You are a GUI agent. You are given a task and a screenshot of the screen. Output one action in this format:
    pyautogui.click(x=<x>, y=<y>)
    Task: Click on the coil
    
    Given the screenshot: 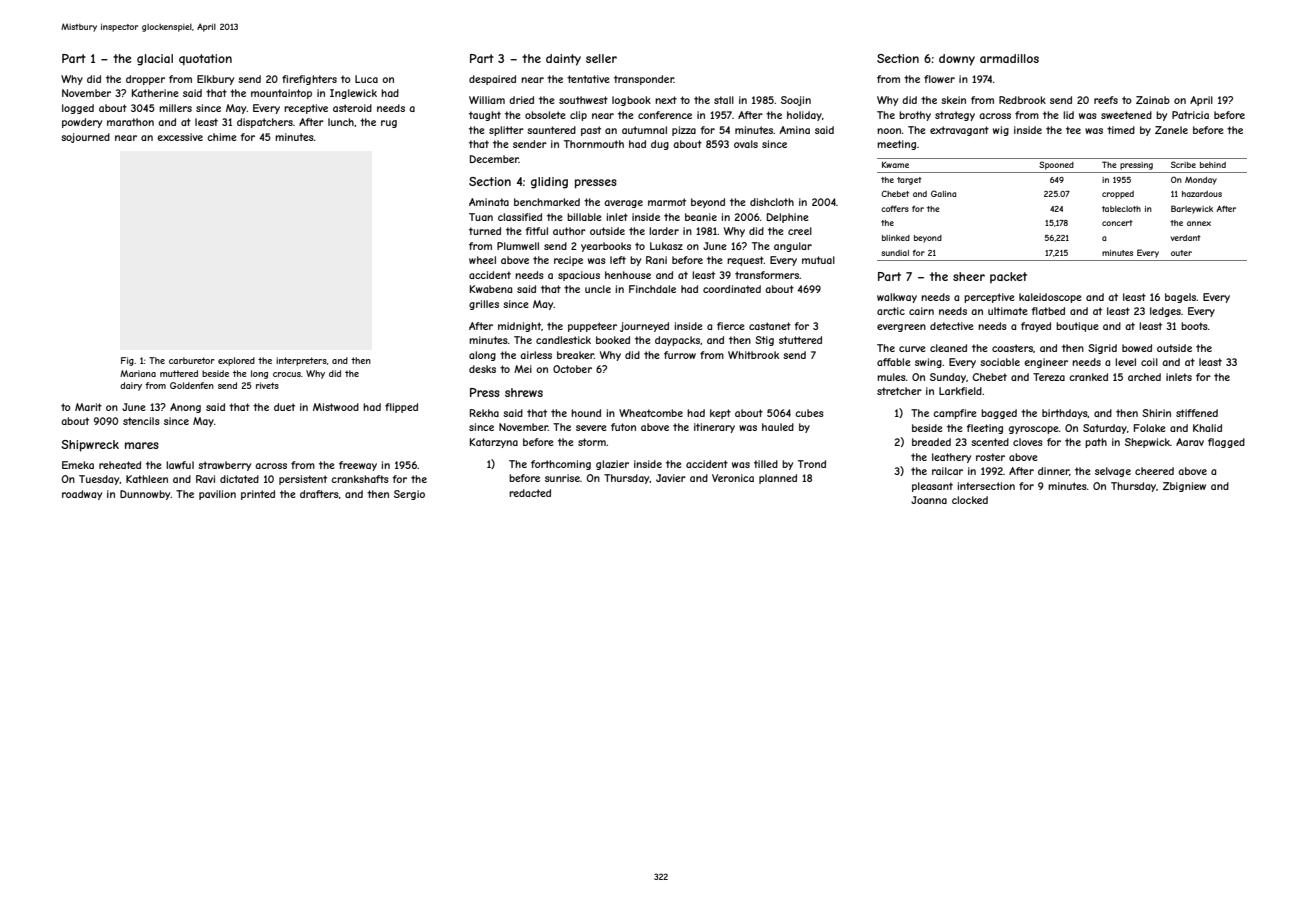 What is the action you would take?
    pyautogui.click(x=1149, y=362)
